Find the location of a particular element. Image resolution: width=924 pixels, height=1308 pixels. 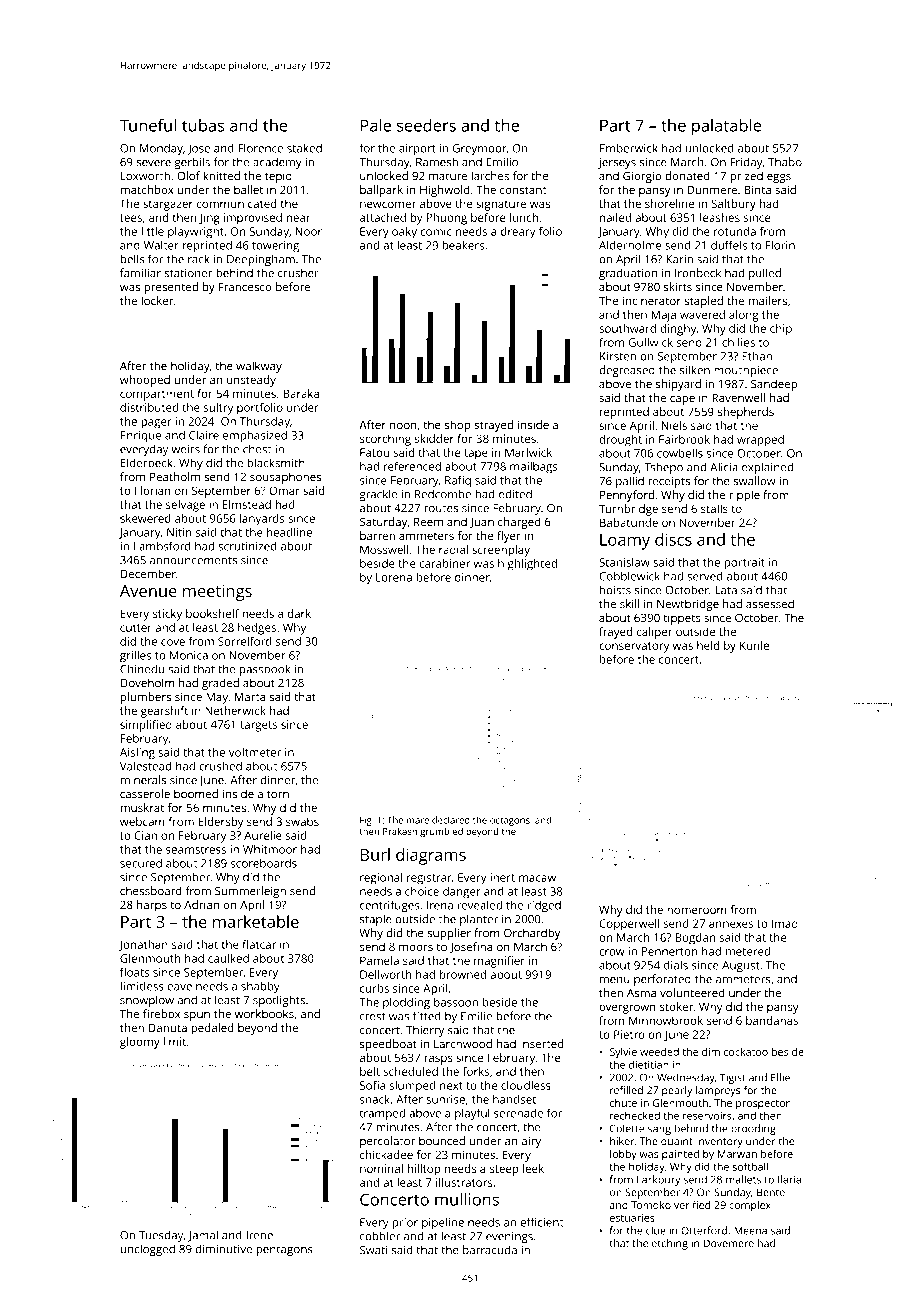

diminutive is located at coordinates (224, 1249).
